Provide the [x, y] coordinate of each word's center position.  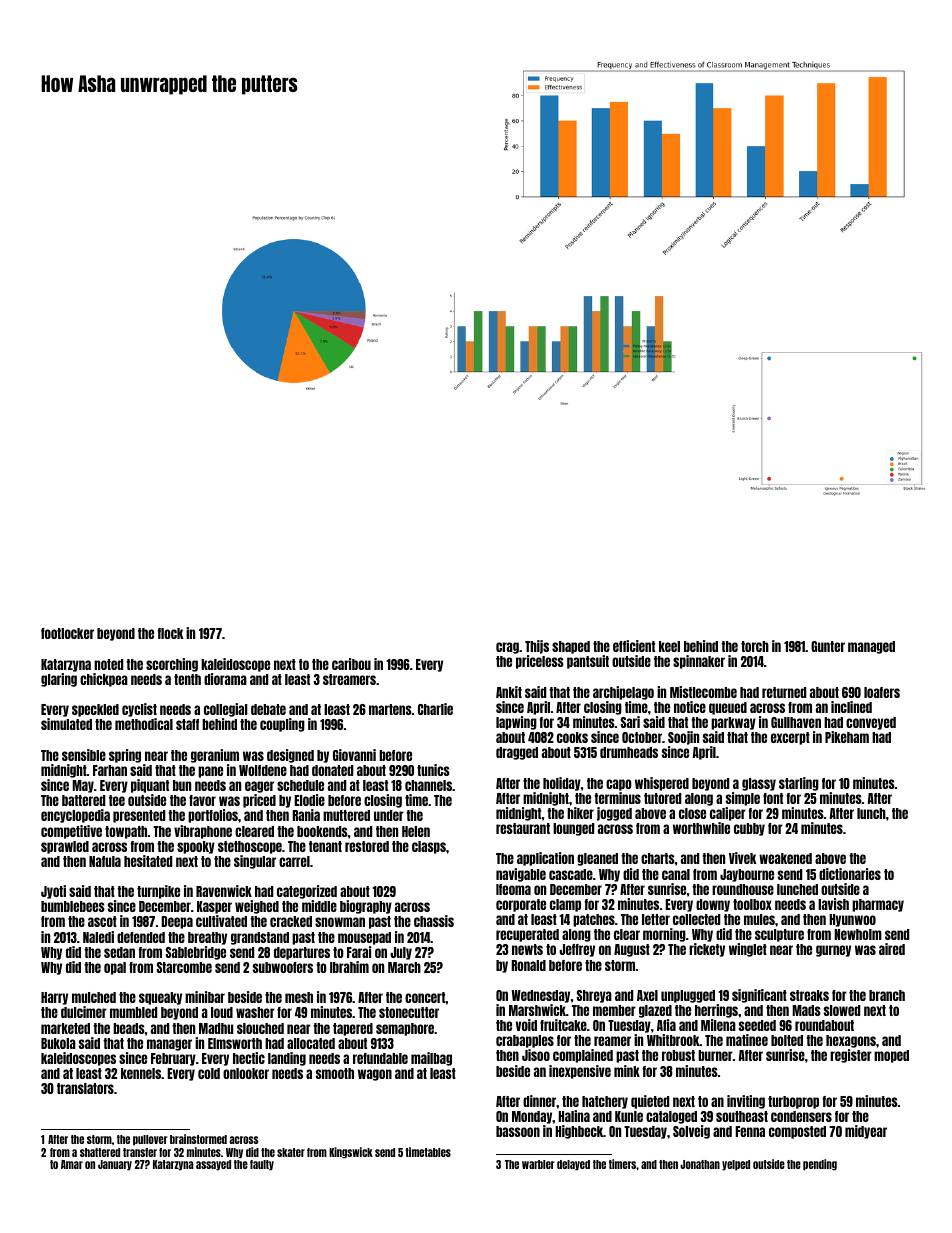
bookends [322, 831]
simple [743, 799]
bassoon [518, 1131]
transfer [140, 1152]
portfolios [213, 816]
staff [187, 724]
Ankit [509, 692]
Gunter [828, 646]
